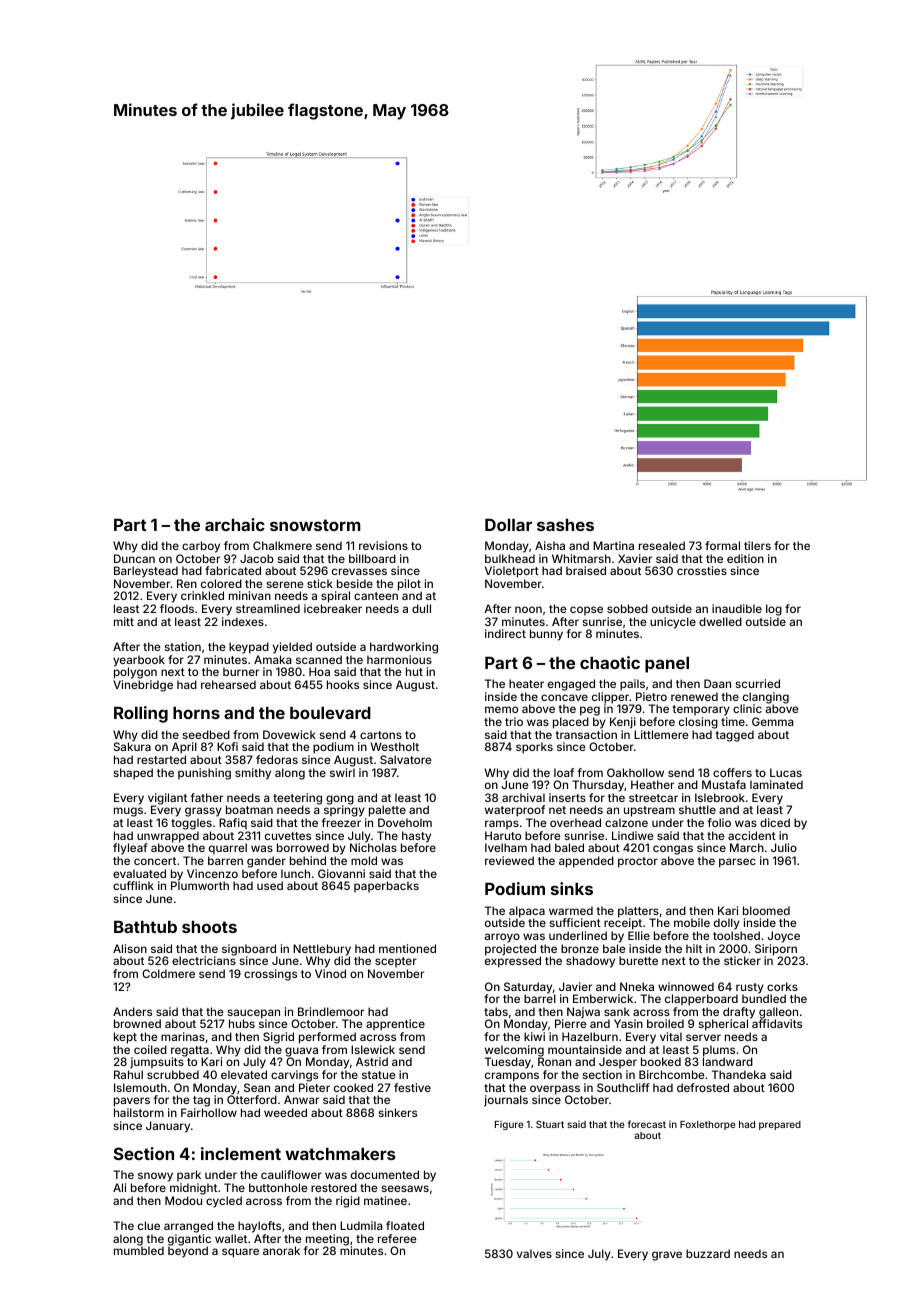 The image size is (924, 1314). I want to click on scurried, so click(758, 683).
